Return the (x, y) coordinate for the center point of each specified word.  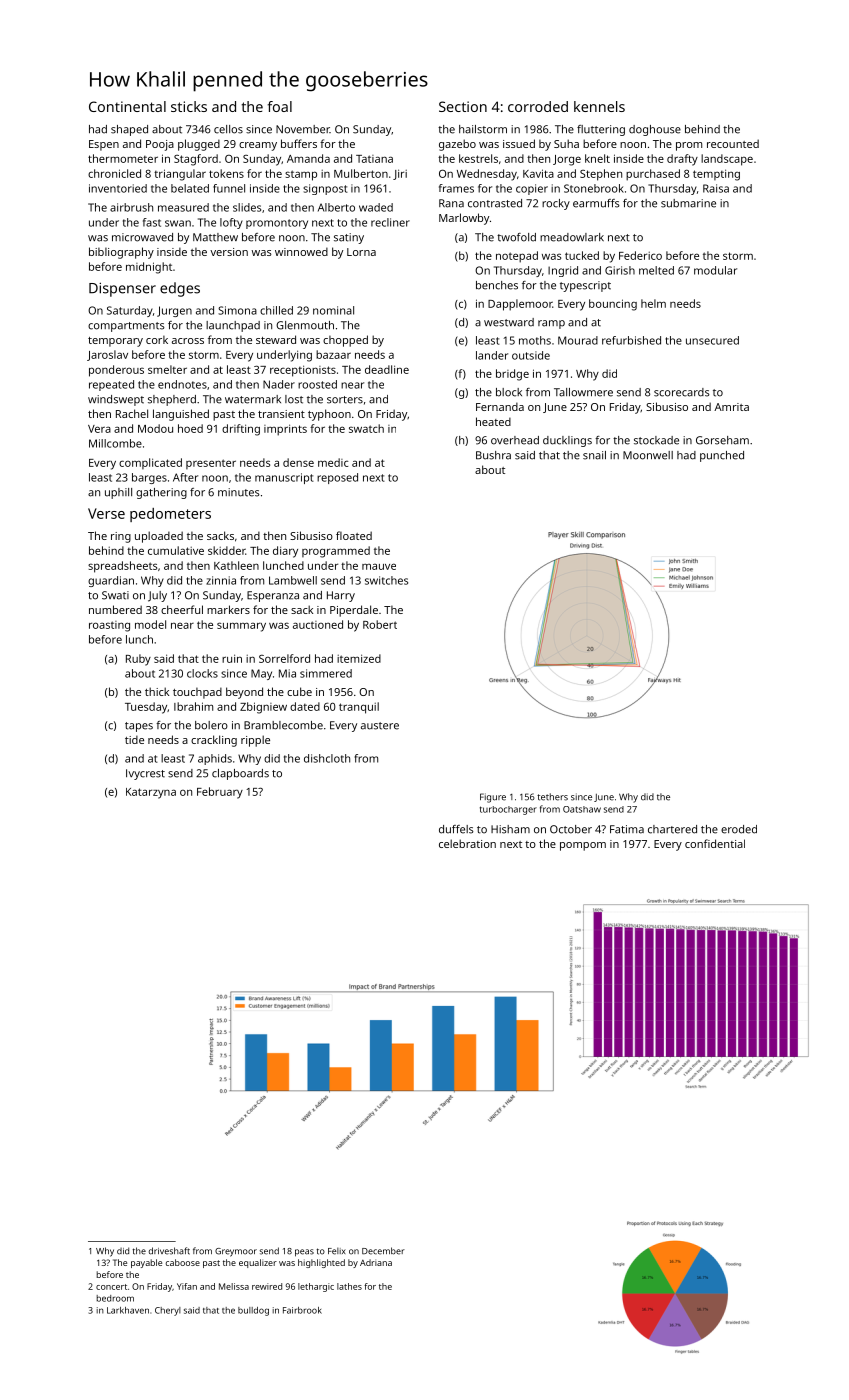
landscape (727, 160)
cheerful (182, 609)
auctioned (318, 624)
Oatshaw (582, 809)
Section (463, 106)
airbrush (131, 207)
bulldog (253, 1311)
